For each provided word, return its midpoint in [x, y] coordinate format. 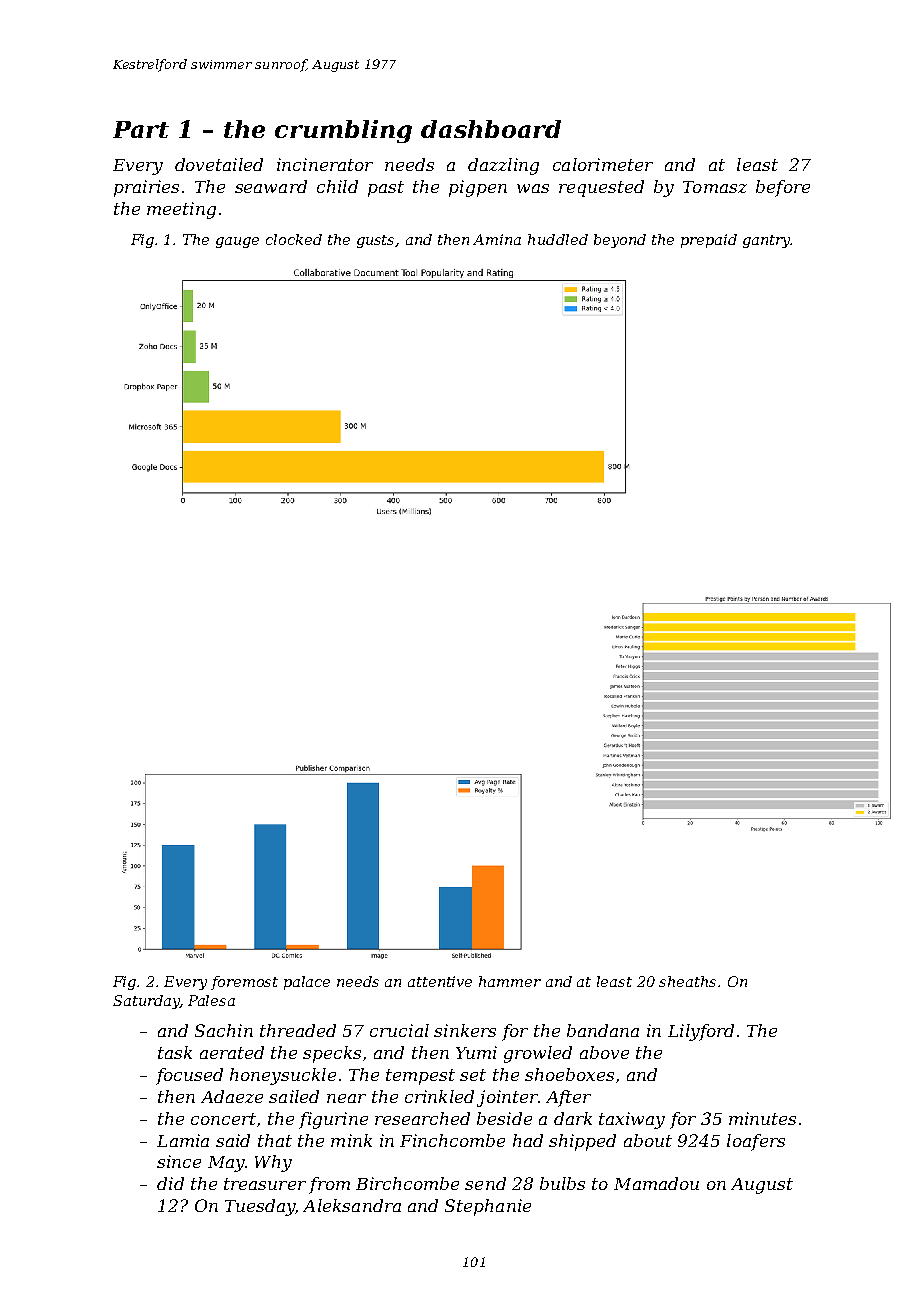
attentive [440, 981]
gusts [376, 241]
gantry [767, 241]
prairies [146, 188]
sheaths [687, 981]
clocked [294, 239]
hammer [510, 981]
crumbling [343, 131]
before [783, 188]
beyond [620, 241]
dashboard [491, 129]
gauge [237, 242]
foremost [244, 983]
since [179, 1161]
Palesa [211, 1000]
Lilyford [701, 1032]
